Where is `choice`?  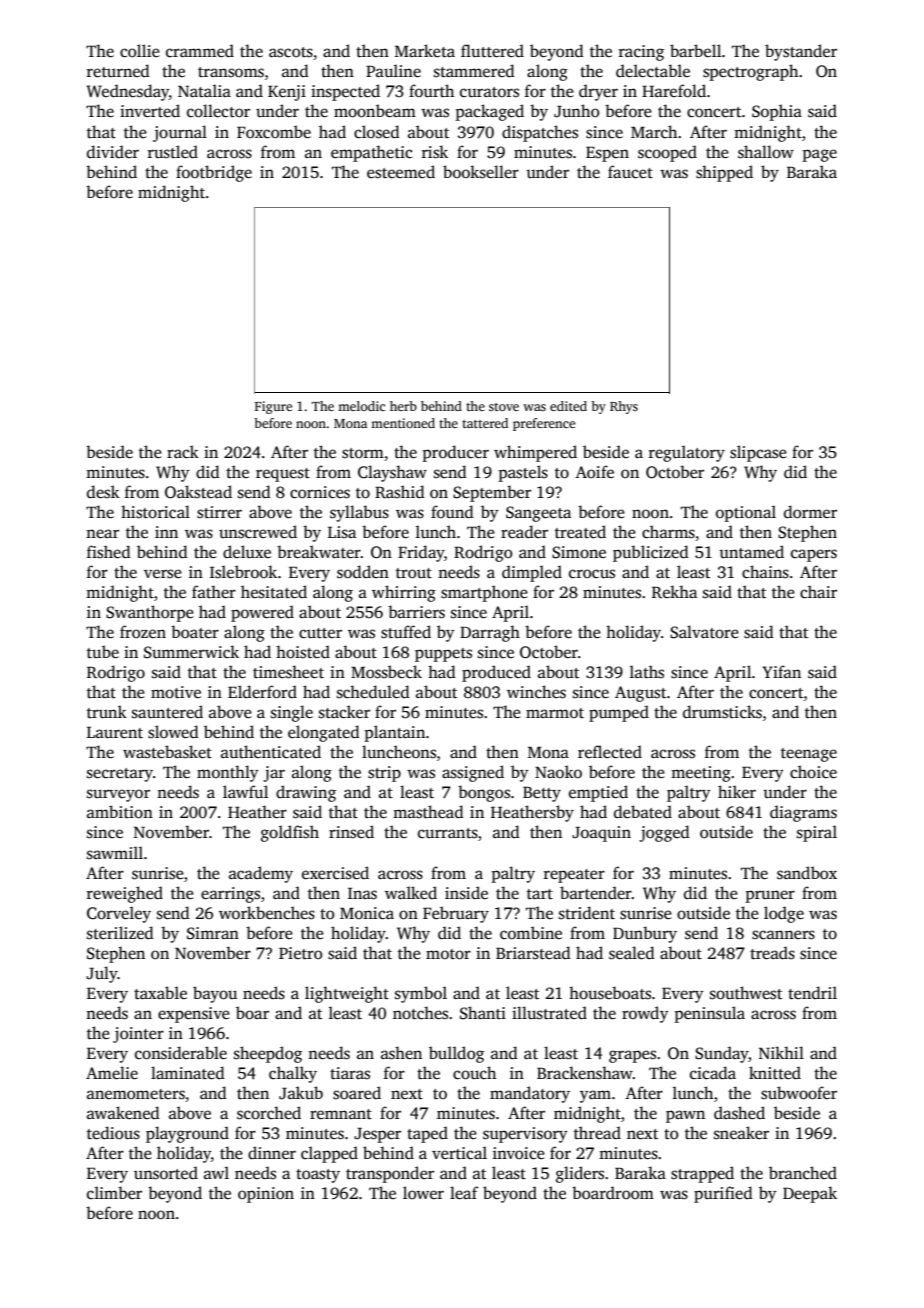 choice is located at coordinates (813, 772).
